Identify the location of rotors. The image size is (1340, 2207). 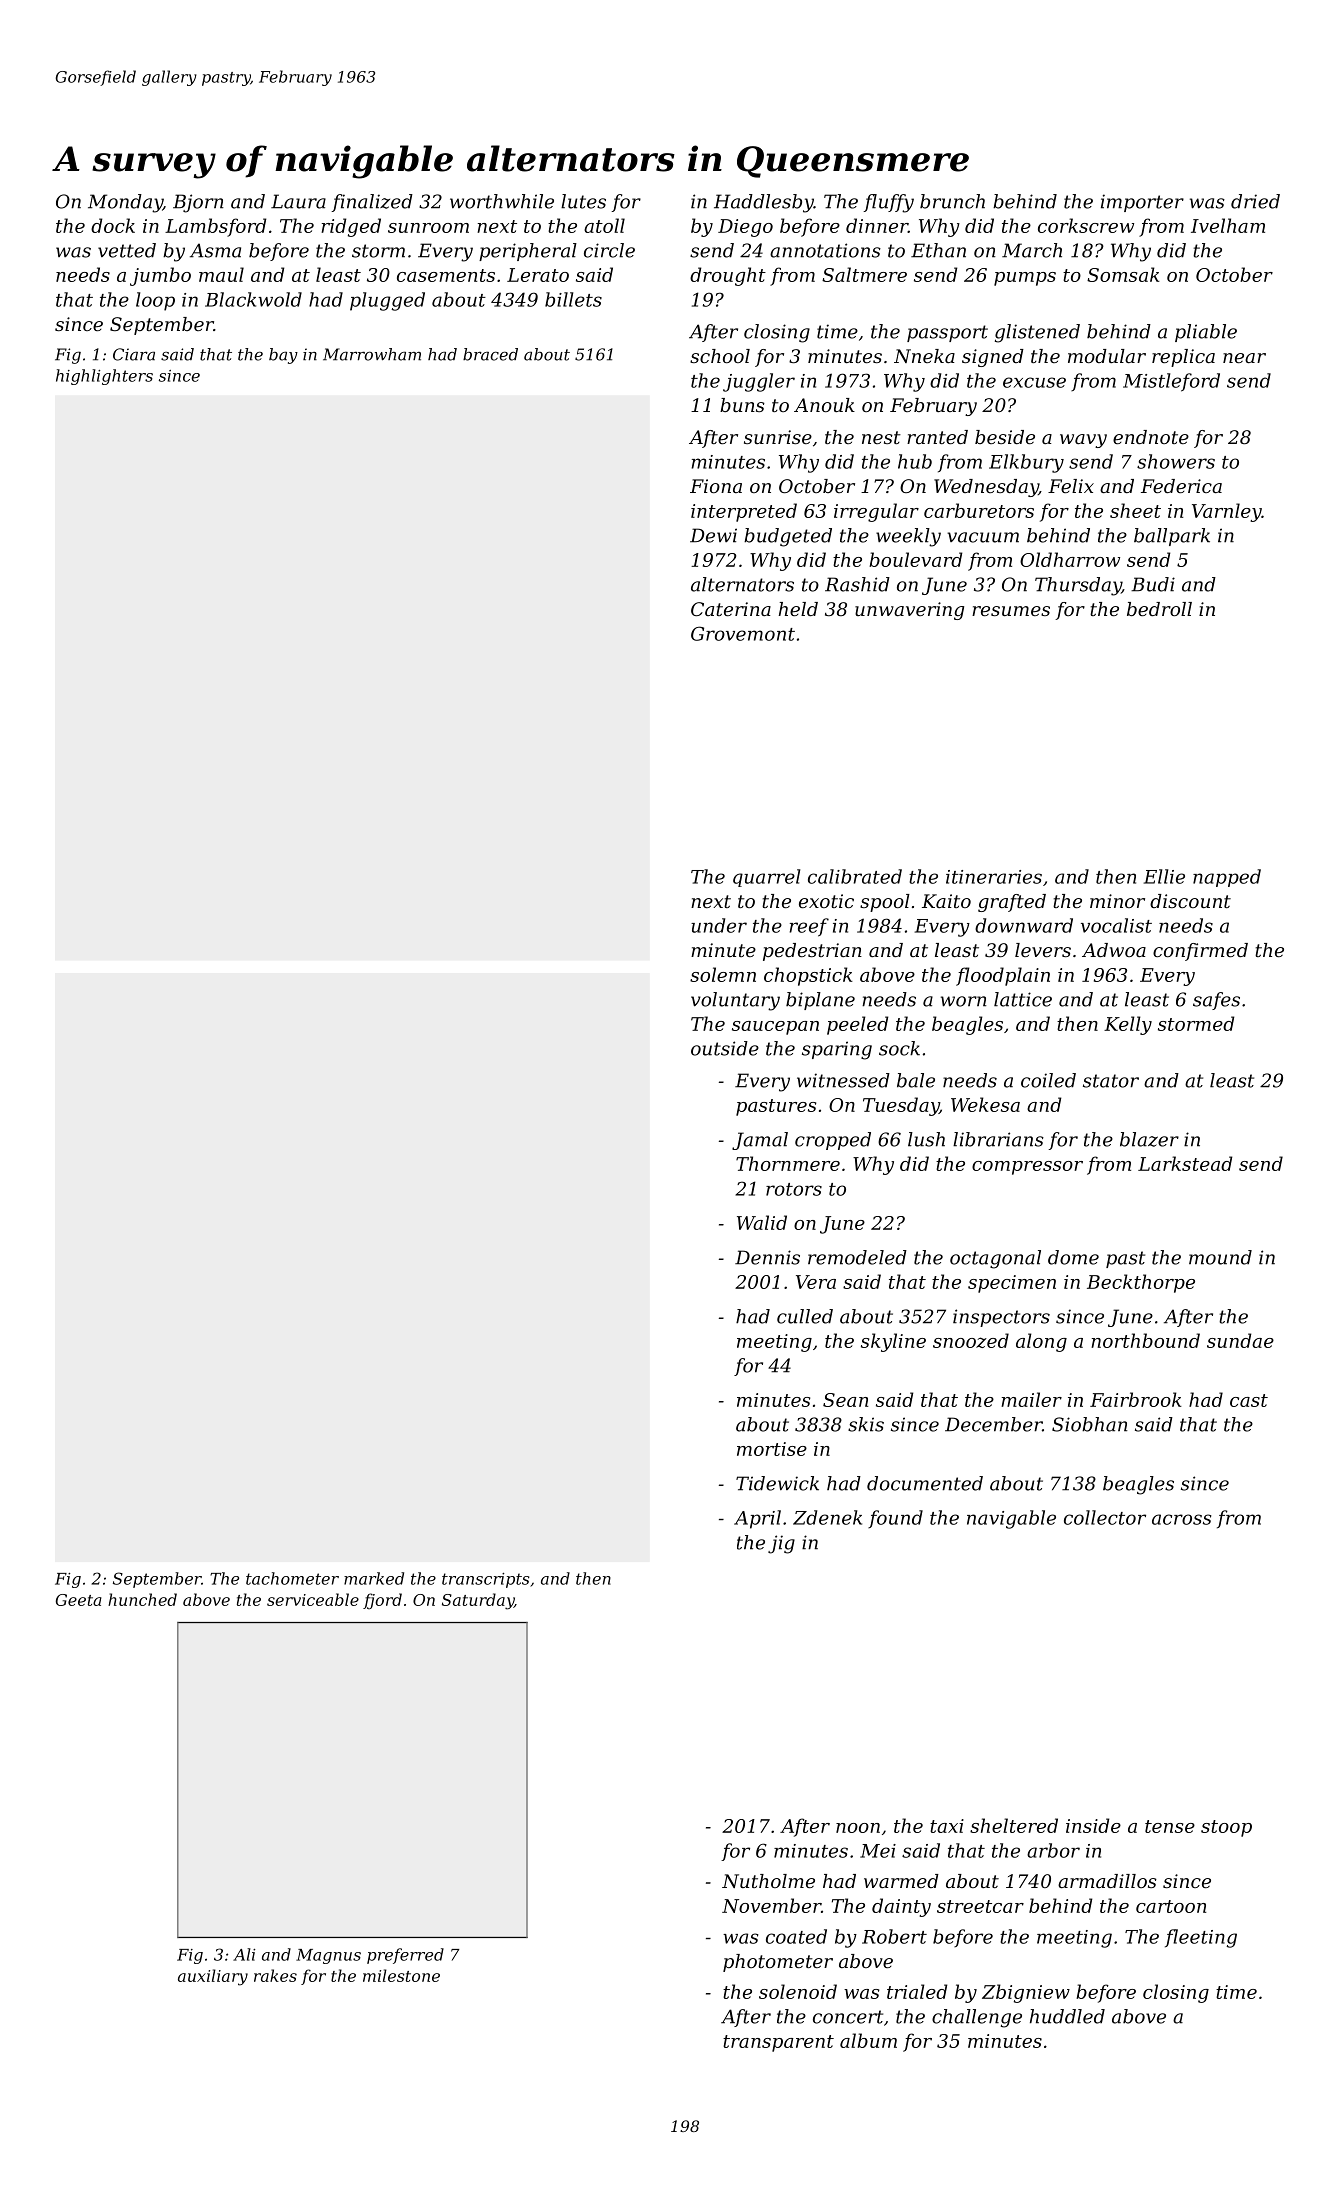
(794, 1189).
